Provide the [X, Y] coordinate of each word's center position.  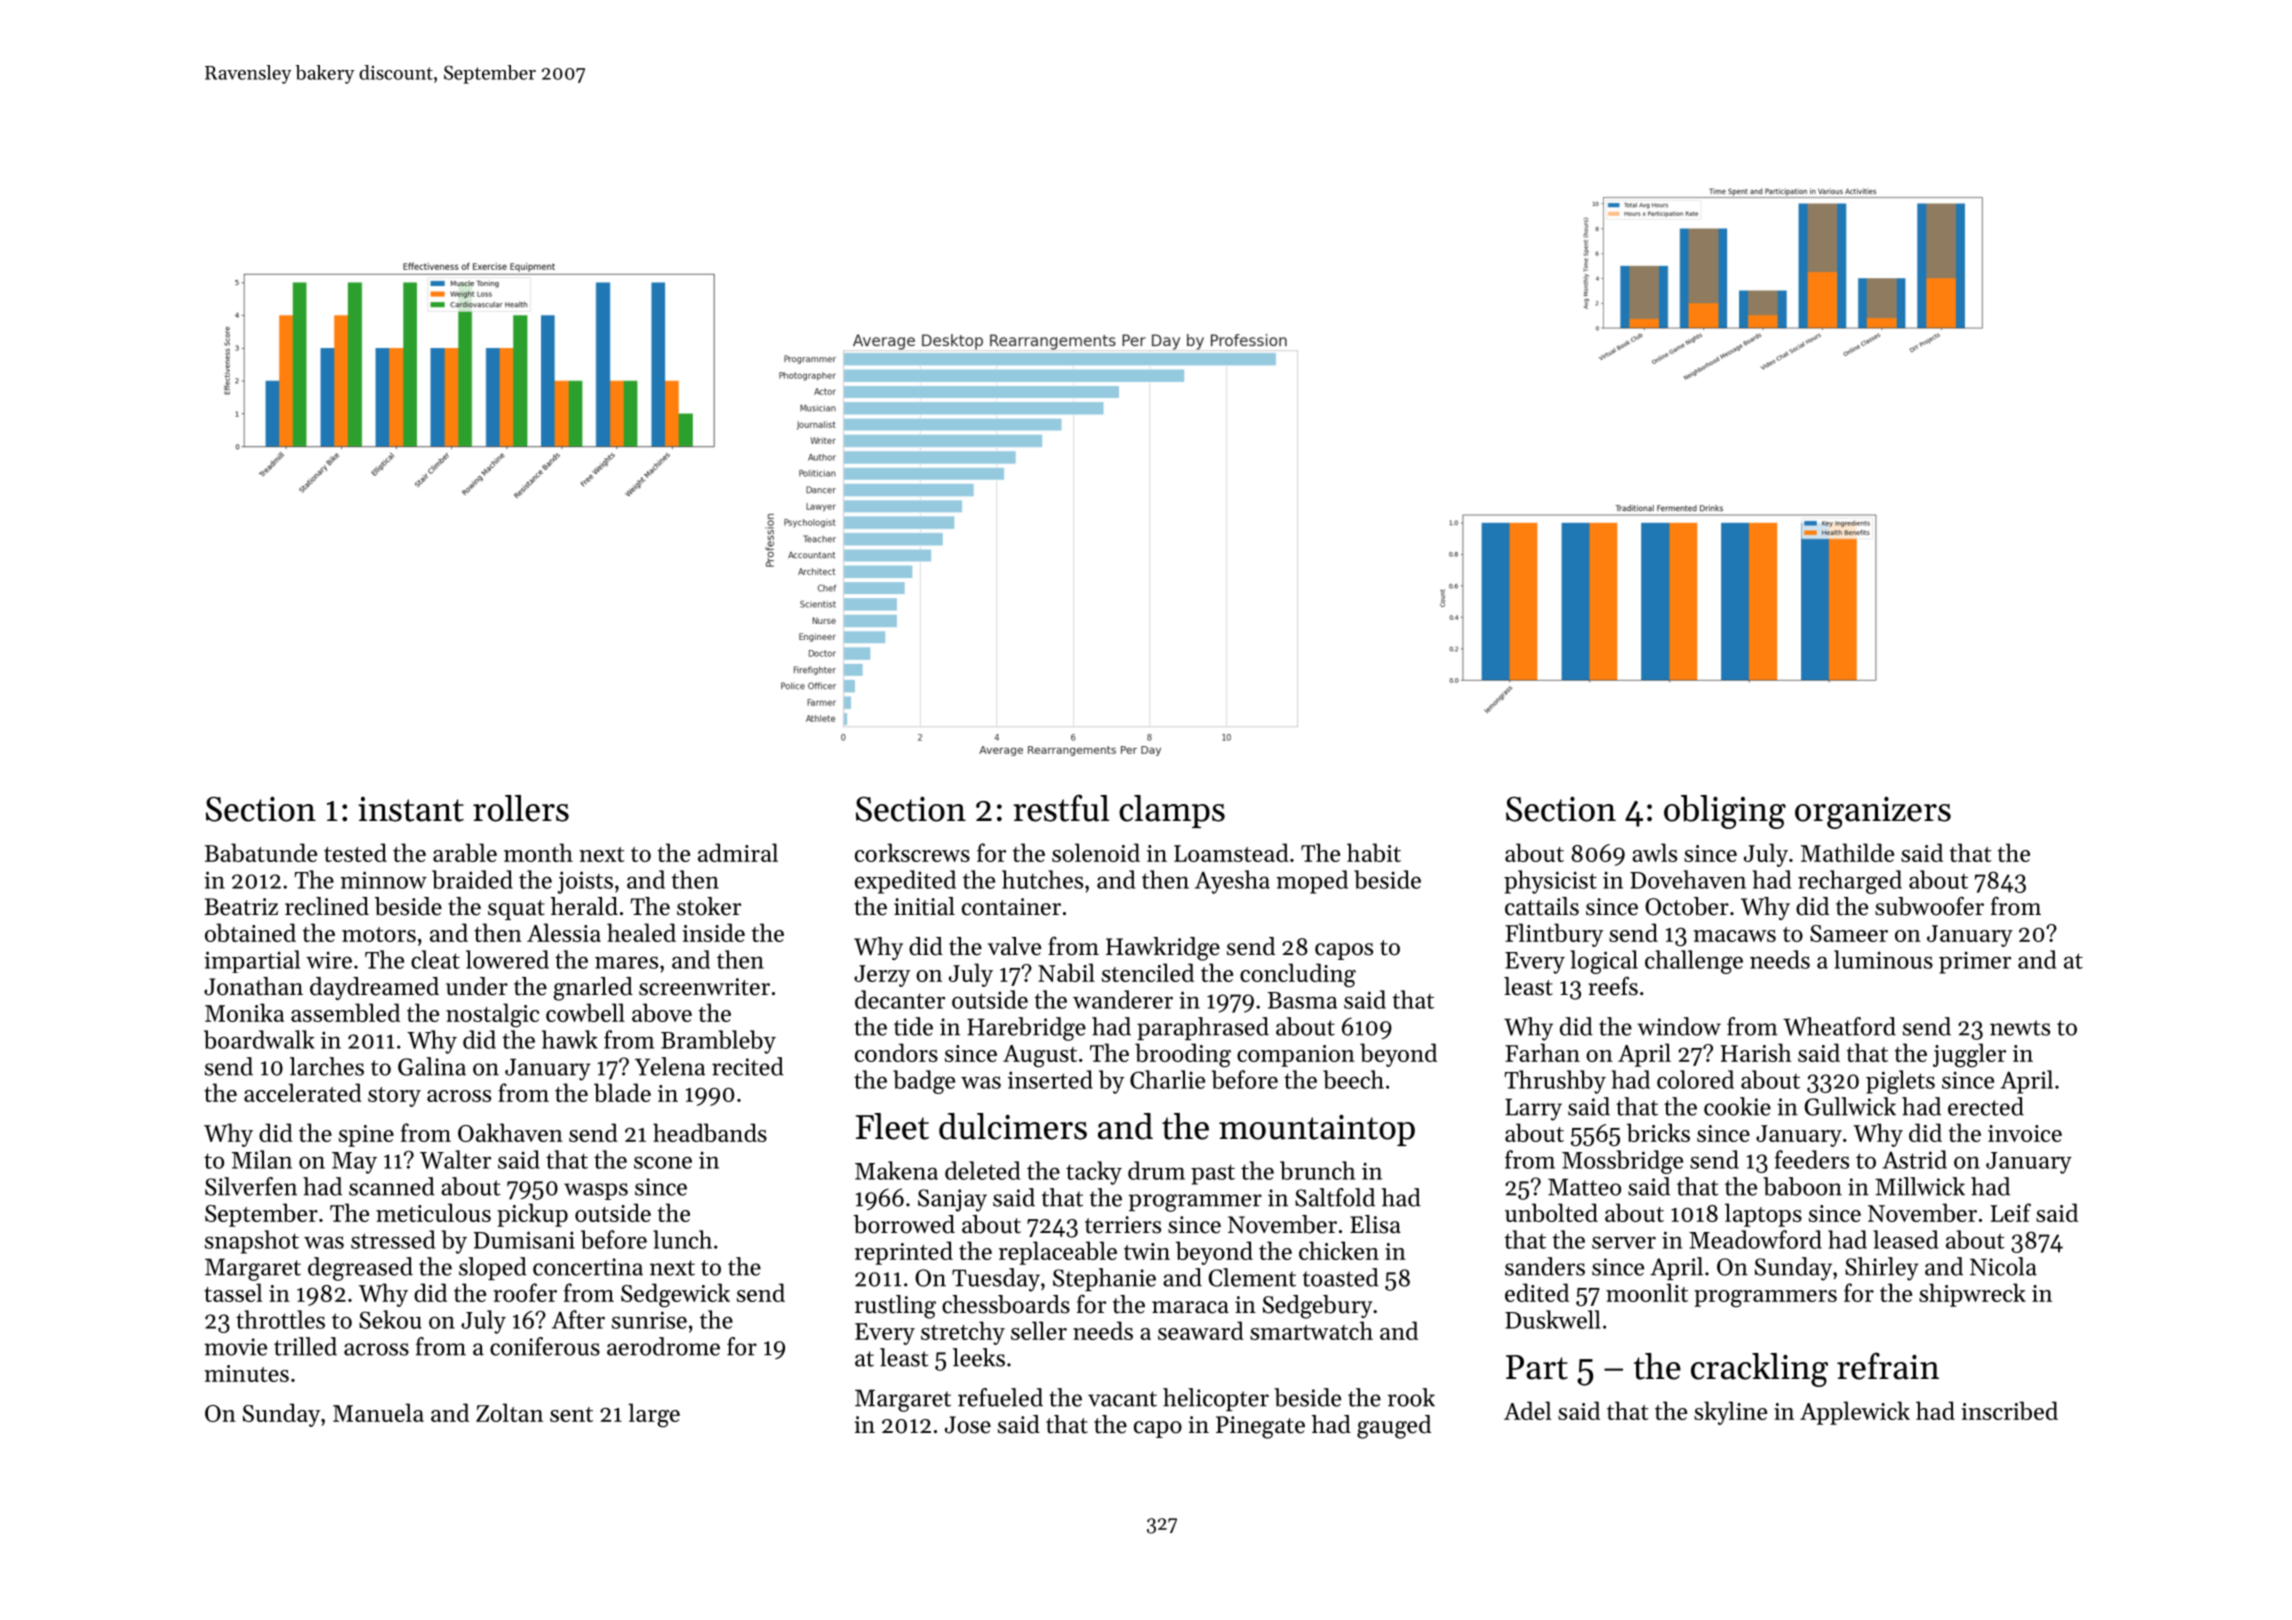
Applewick [1855, 1413]
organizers [1873, 813]
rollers [521, 808]
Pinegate [1260, 1427]
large [654, 1415]
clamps [1172, 811]
